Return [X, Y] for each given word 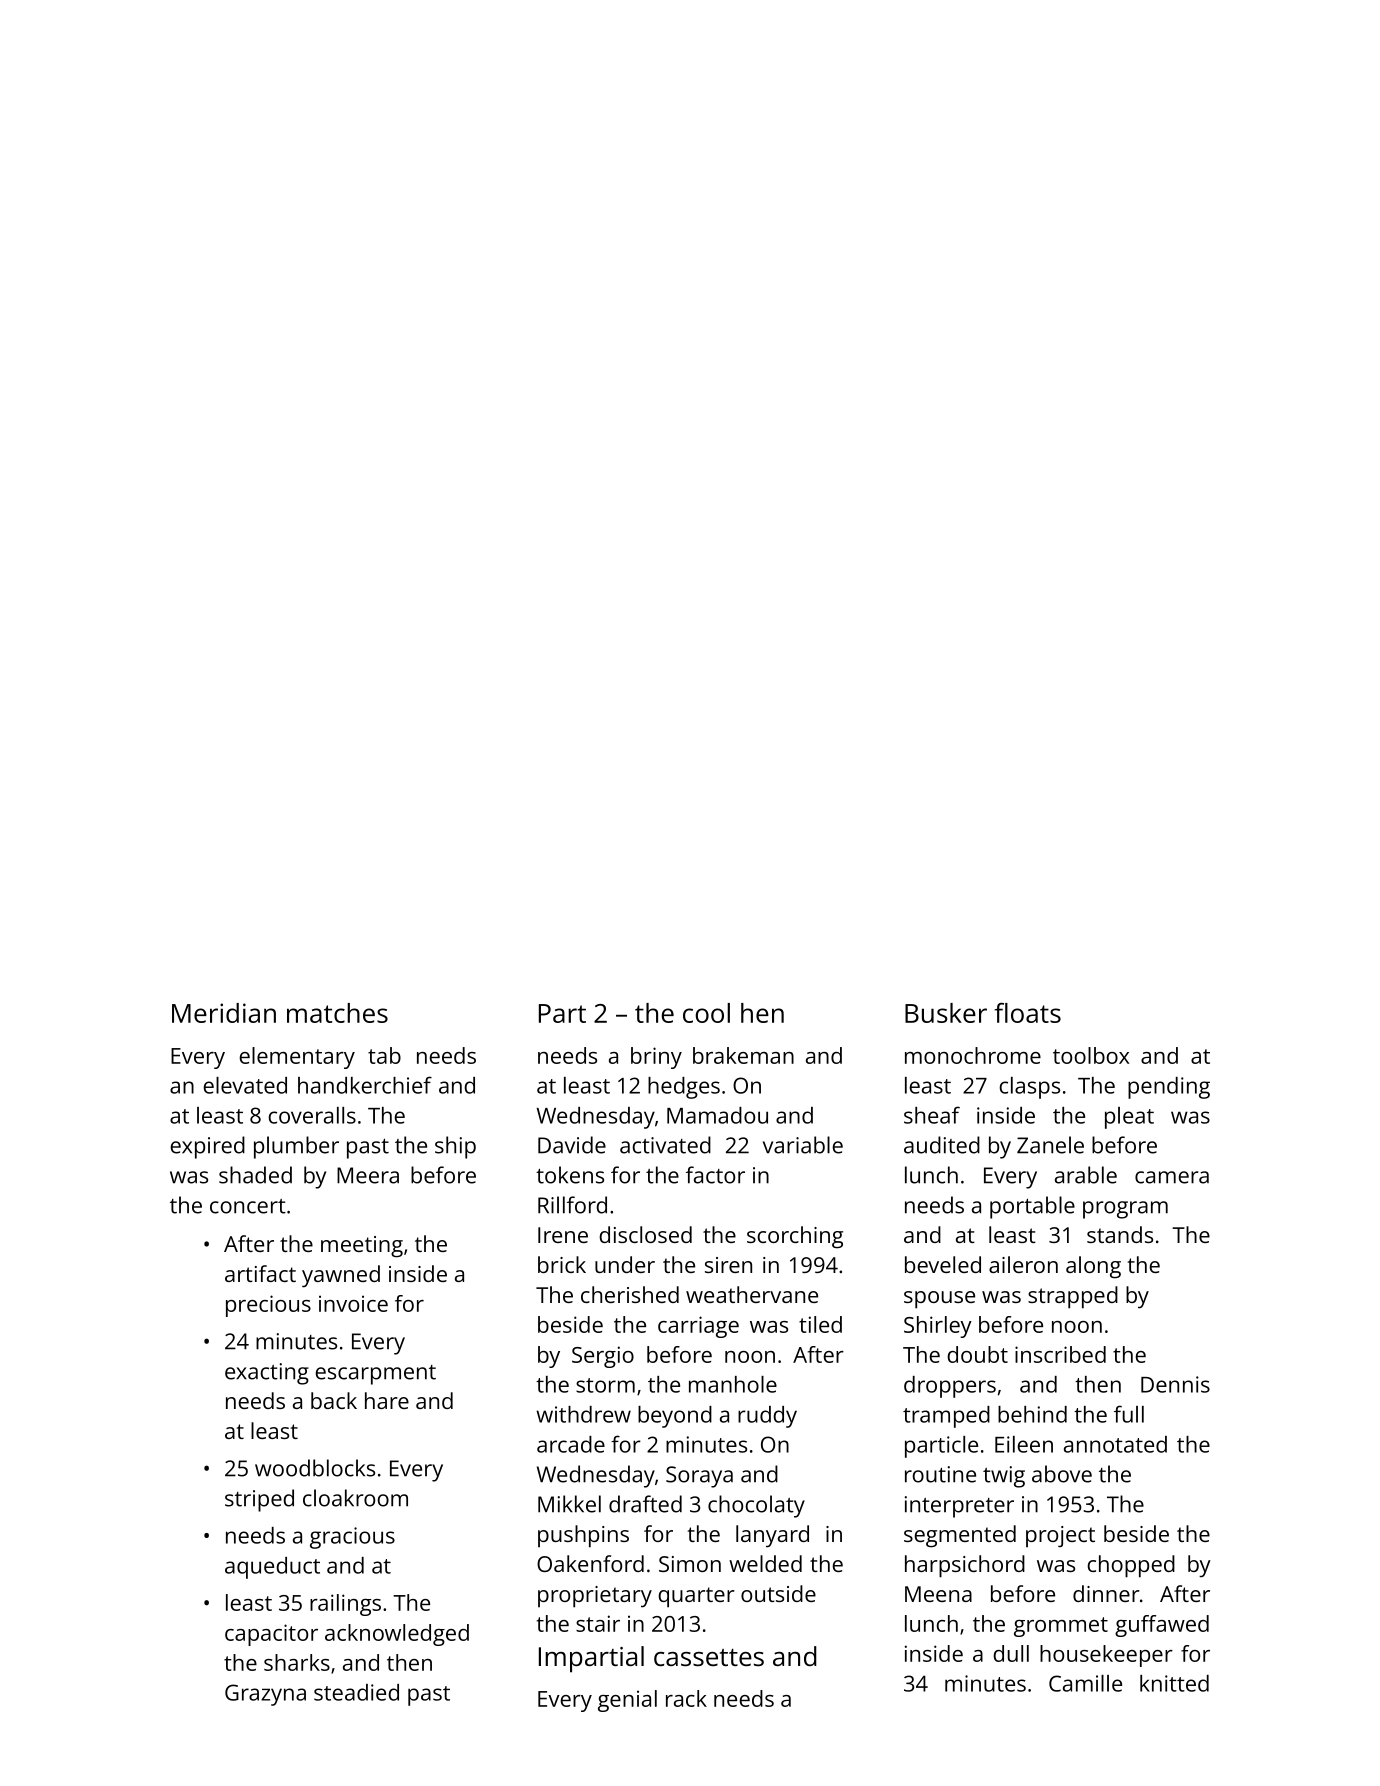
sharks [297, 1662]
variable [803, 1145]
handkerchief [365, 1085]
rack [686, 1698]
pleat [1129, 1118]
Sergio [603, 1357]
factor [715, 1175]
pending [1169, 1088]
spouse [939, 1300]
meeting [362, 1247]
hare [387, 1400]
